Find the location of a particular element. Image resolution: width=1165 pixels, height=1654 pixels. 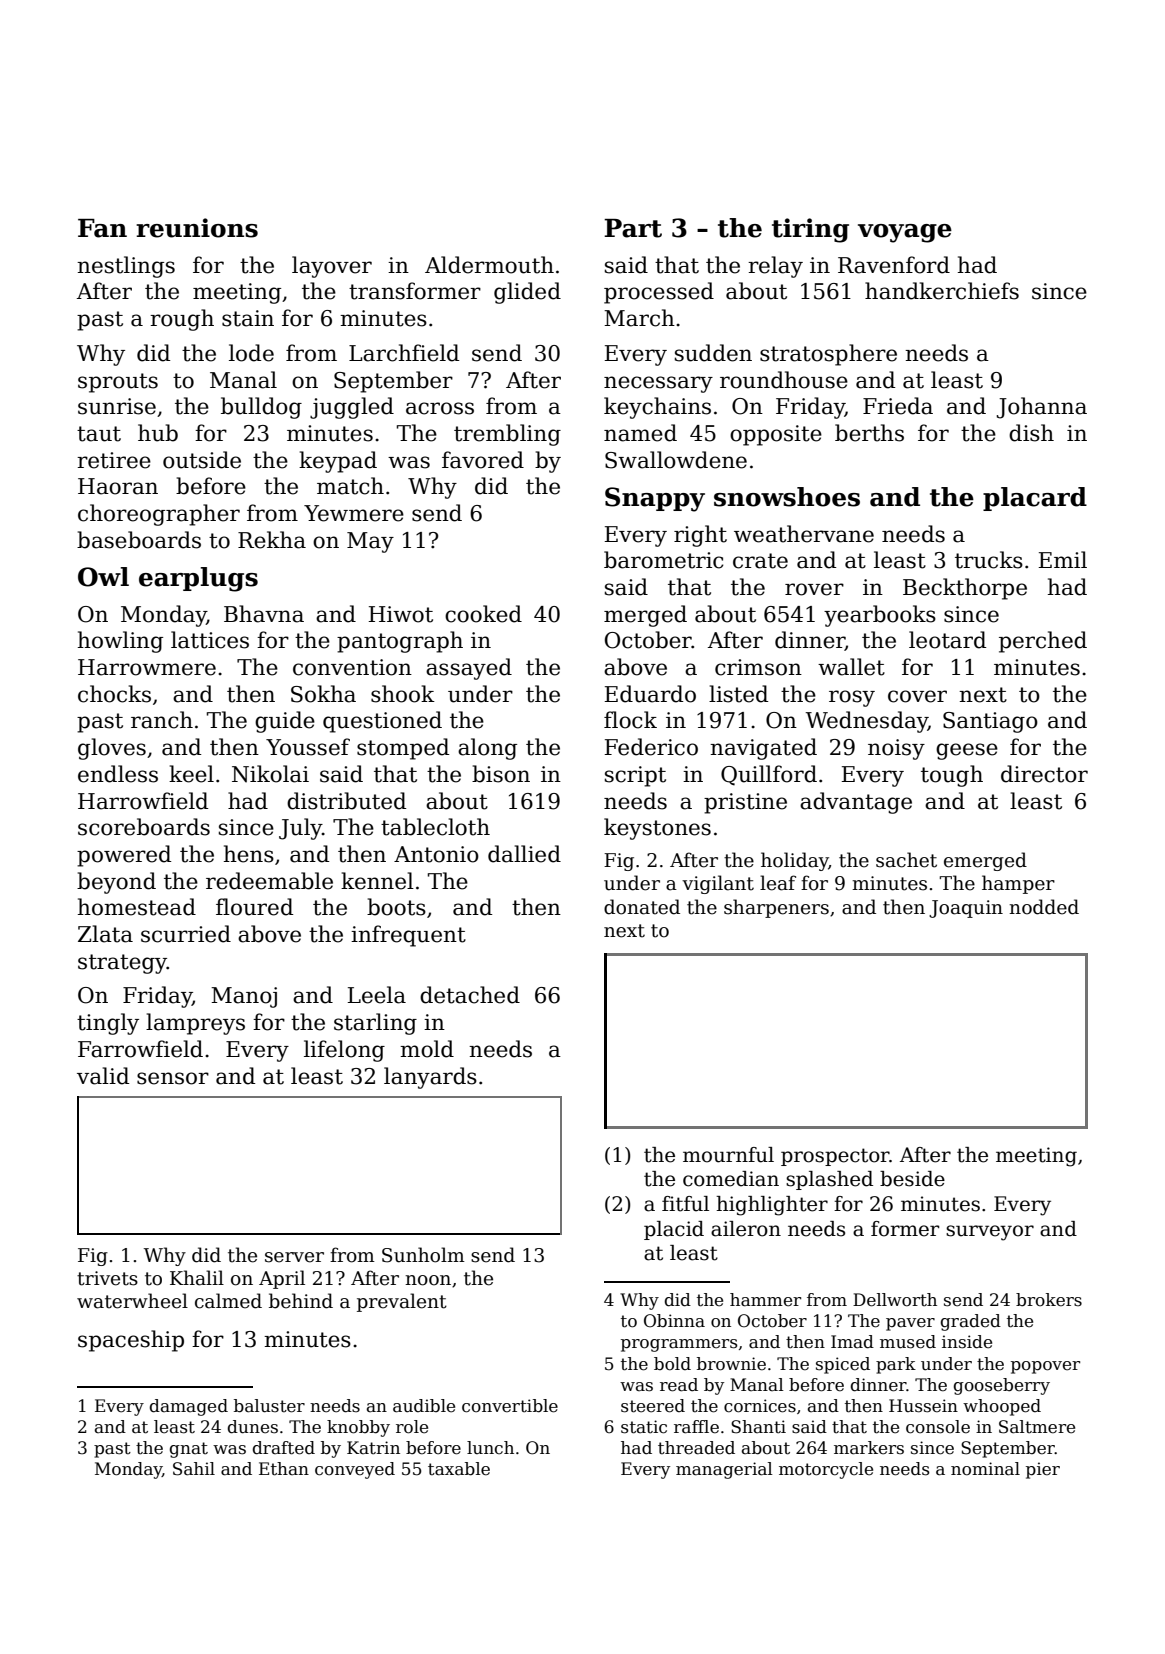

barometric is located at coordinates (663, 560).
